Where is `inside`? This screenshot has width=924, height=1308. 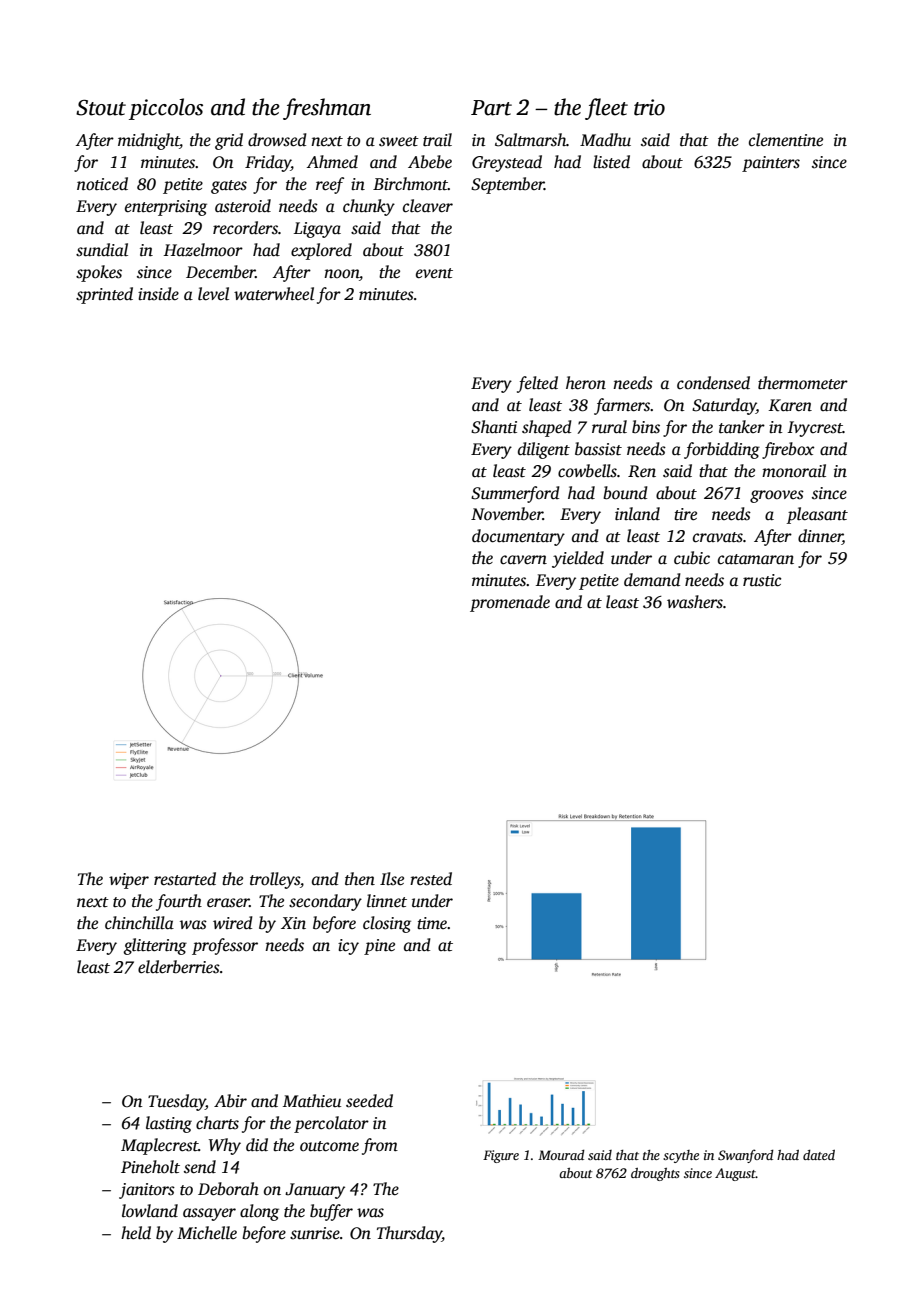 inside is located at coordinates (158, 294).
